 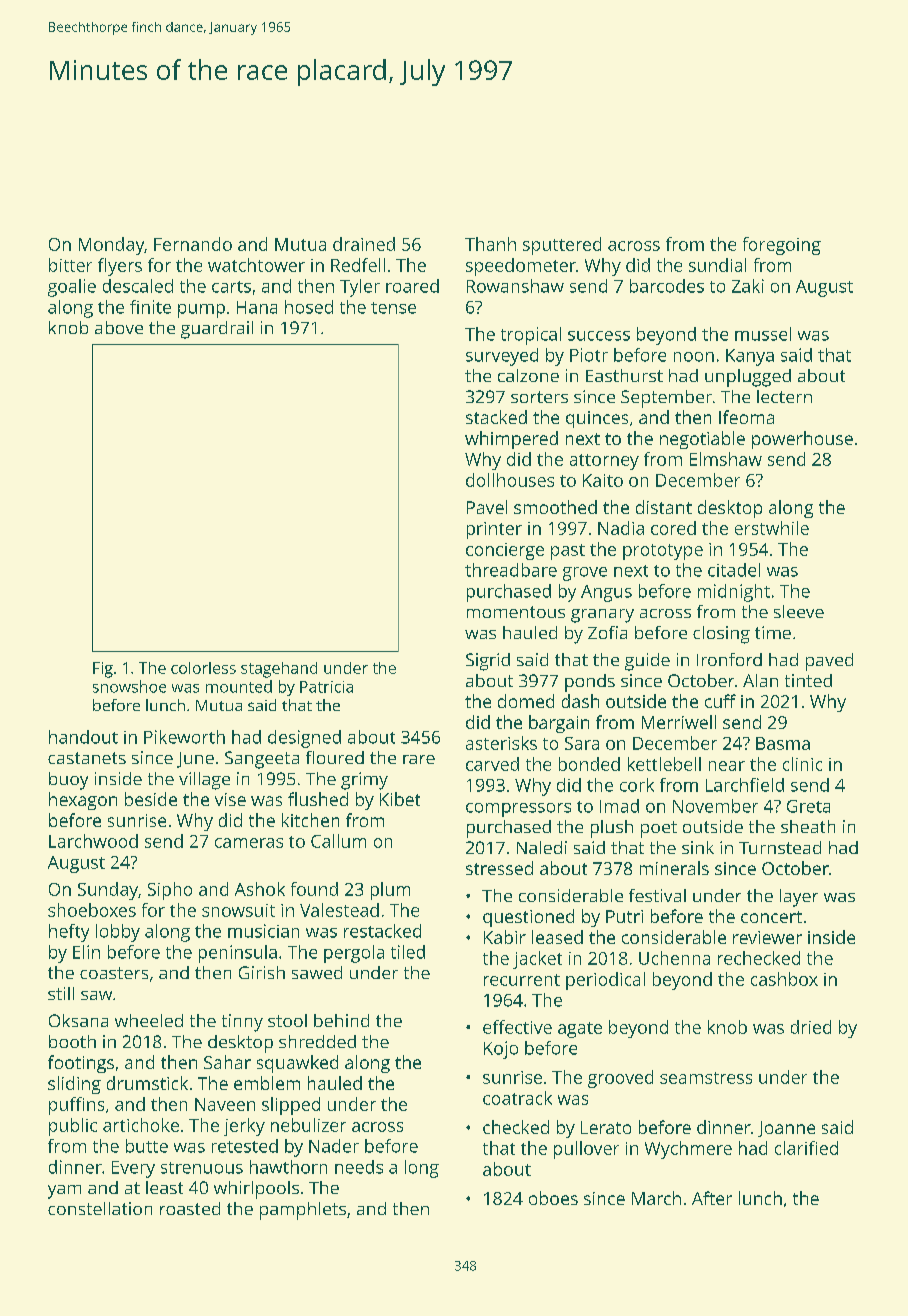 What do you see at coordinates (393, 308) in the page?
I see `tense` at bounding box center [393, 308].
